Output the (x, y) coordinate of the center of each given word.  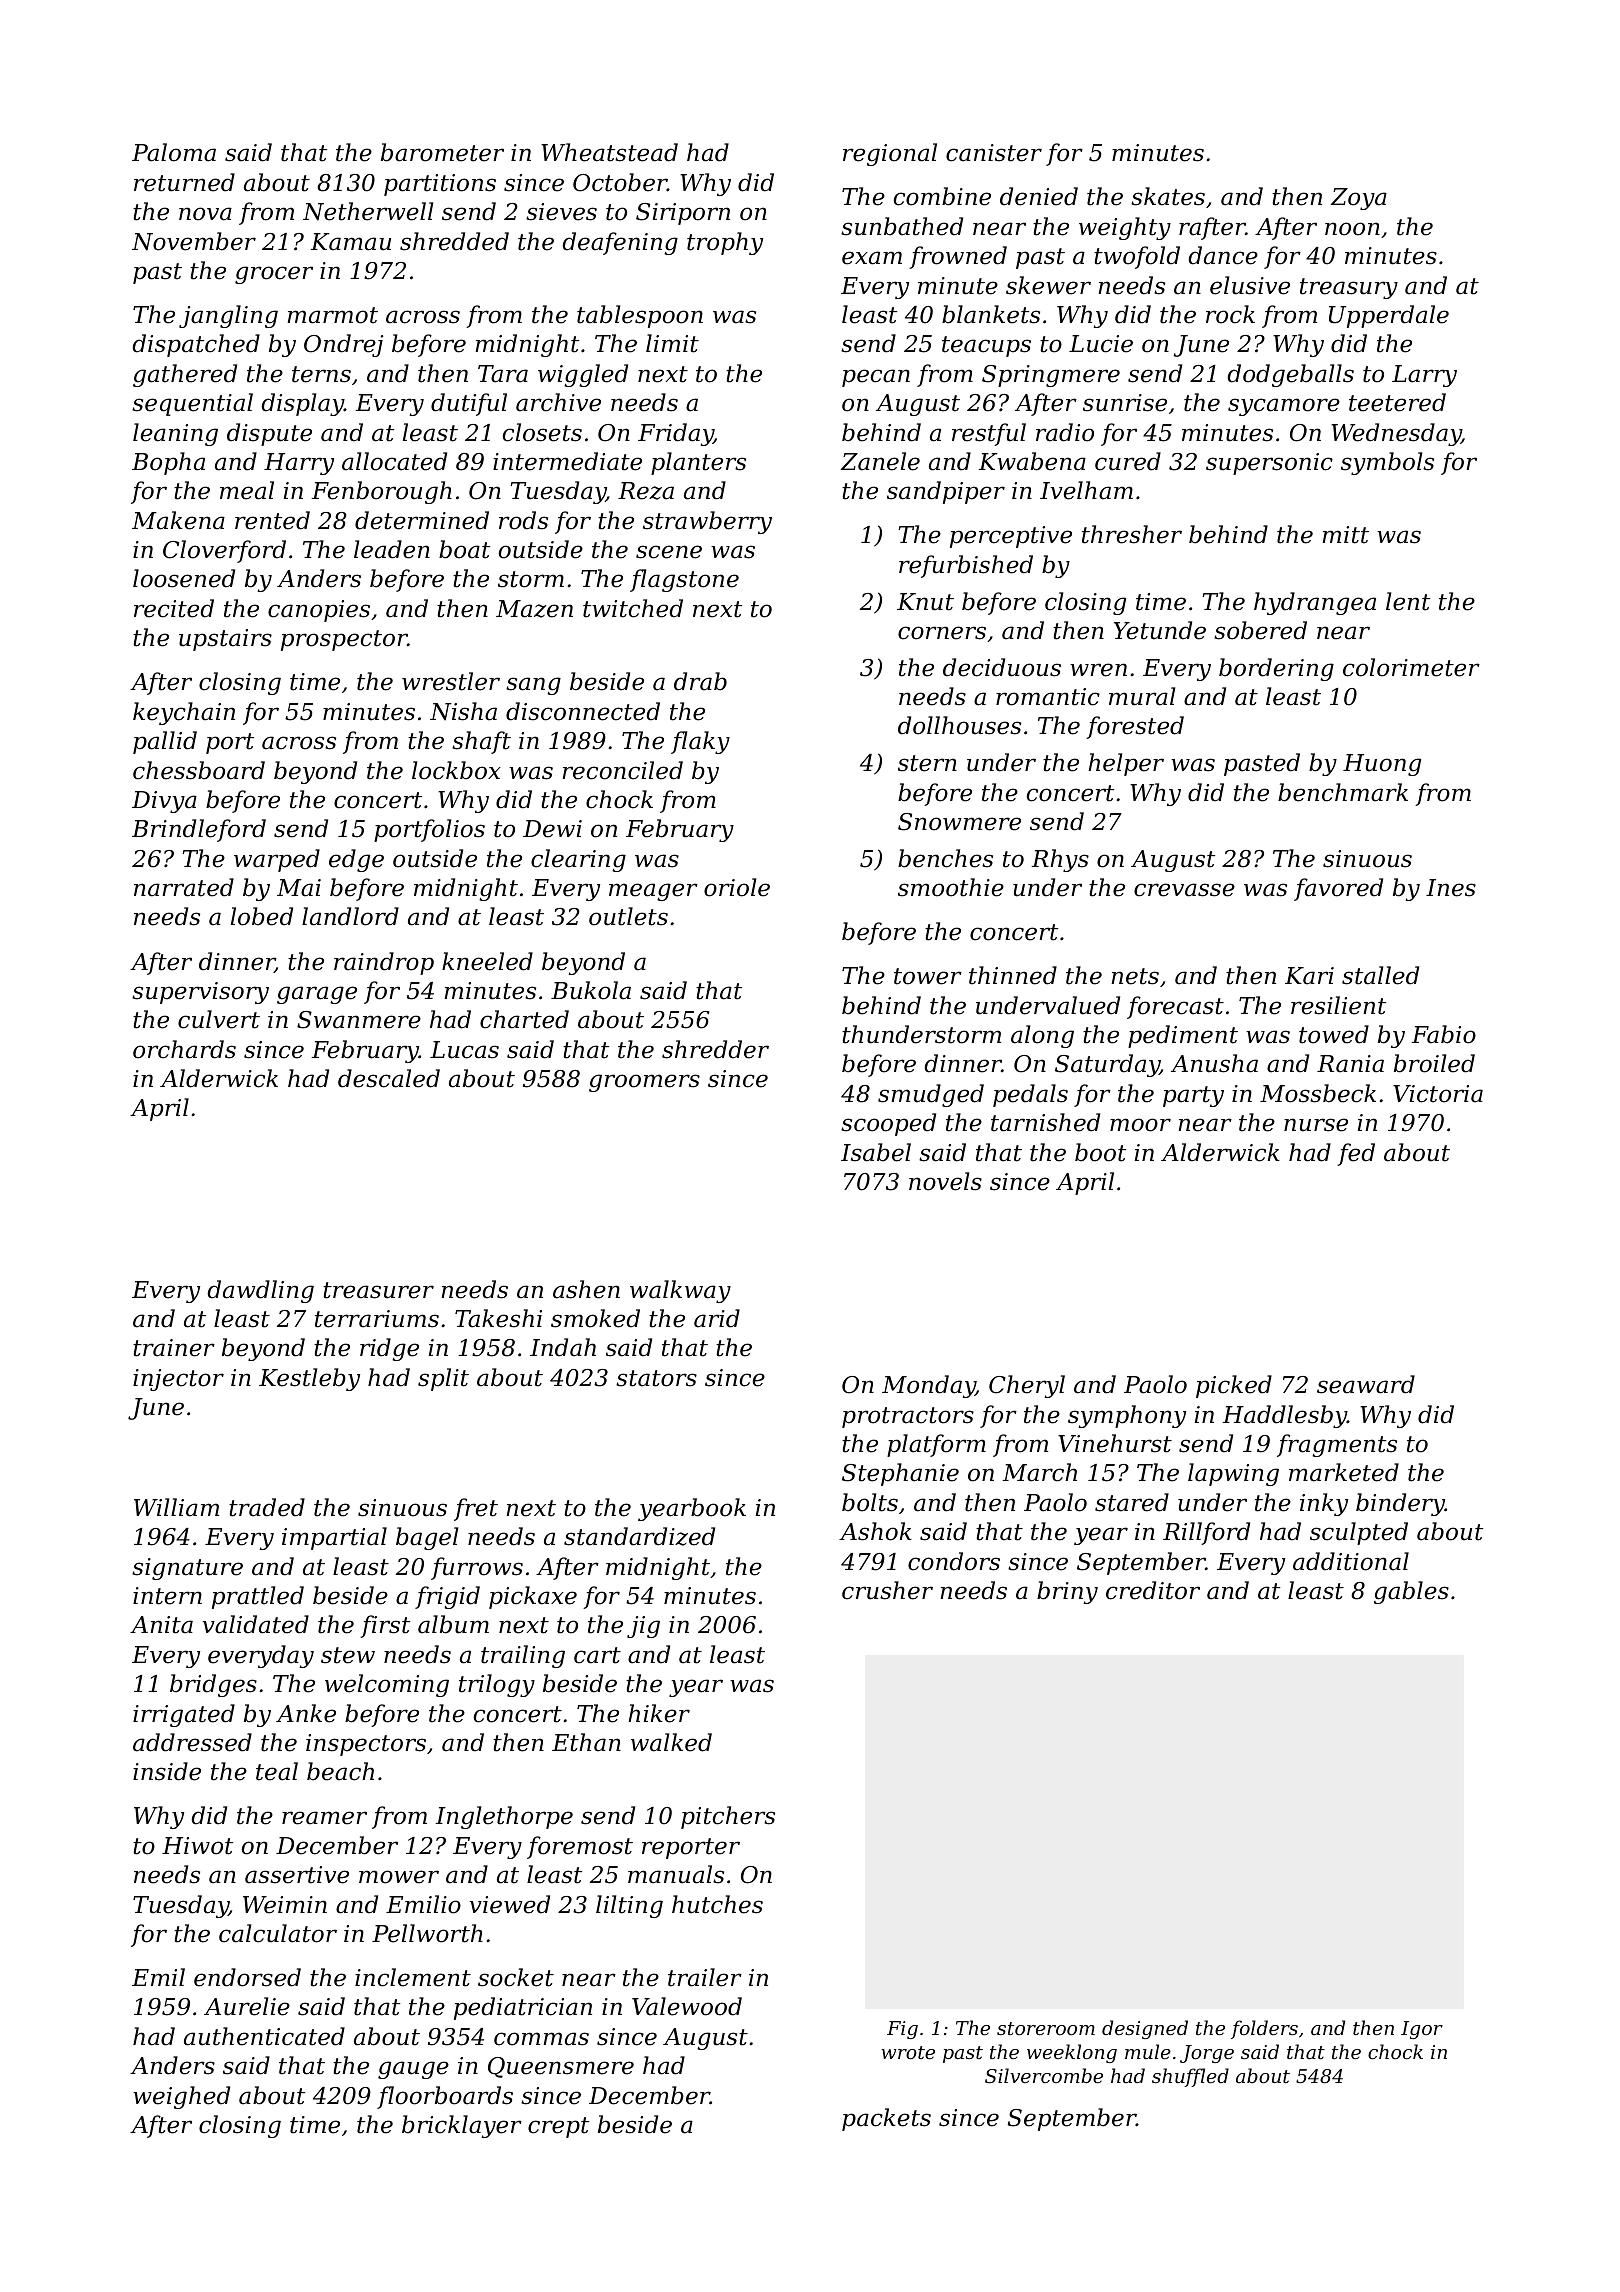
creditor (1153, 1590)
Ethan (586, 1742)
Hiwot (197, 1846)
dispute (269, 434)
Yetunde (1160, 630)
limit (672, 343)
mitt (1345, 535)
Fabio (1443, 1034)
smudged (931, 1095)
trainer (174, 1348)
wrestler (451, 681)
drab (700, 681)
